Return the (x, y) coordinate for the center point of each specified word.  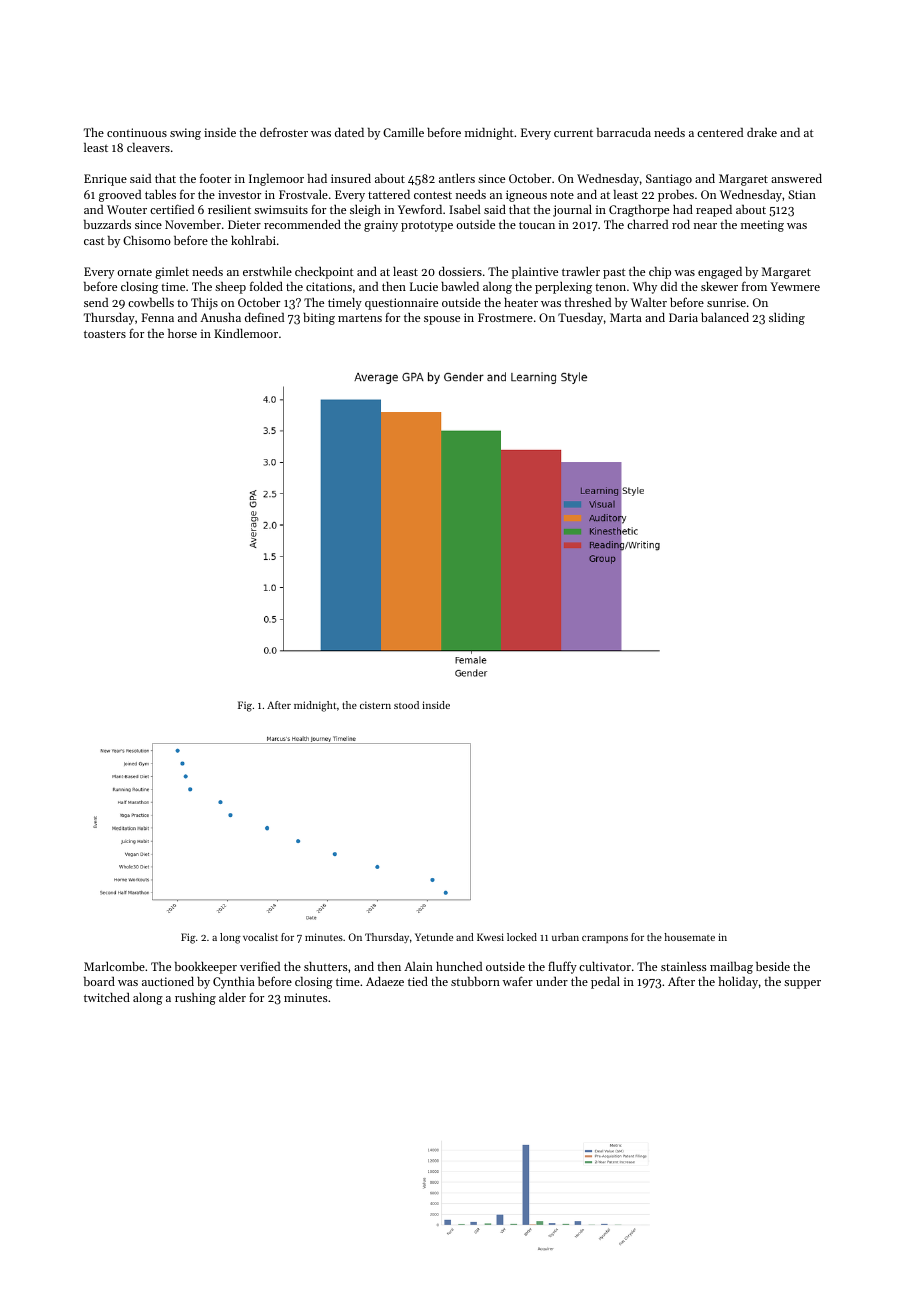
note (562, 195)
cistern (375, 705)
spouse (442, 320)
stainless (684, 966)
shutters (326, 966)
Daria (683, 317)
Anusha (220, 317)
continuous (137, 132)
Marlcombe (114, 966)
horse (182, 333)
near (705, 226)
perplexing (563, 288)
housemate (689, 937)
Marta (626, 317)
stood (406, 705)
